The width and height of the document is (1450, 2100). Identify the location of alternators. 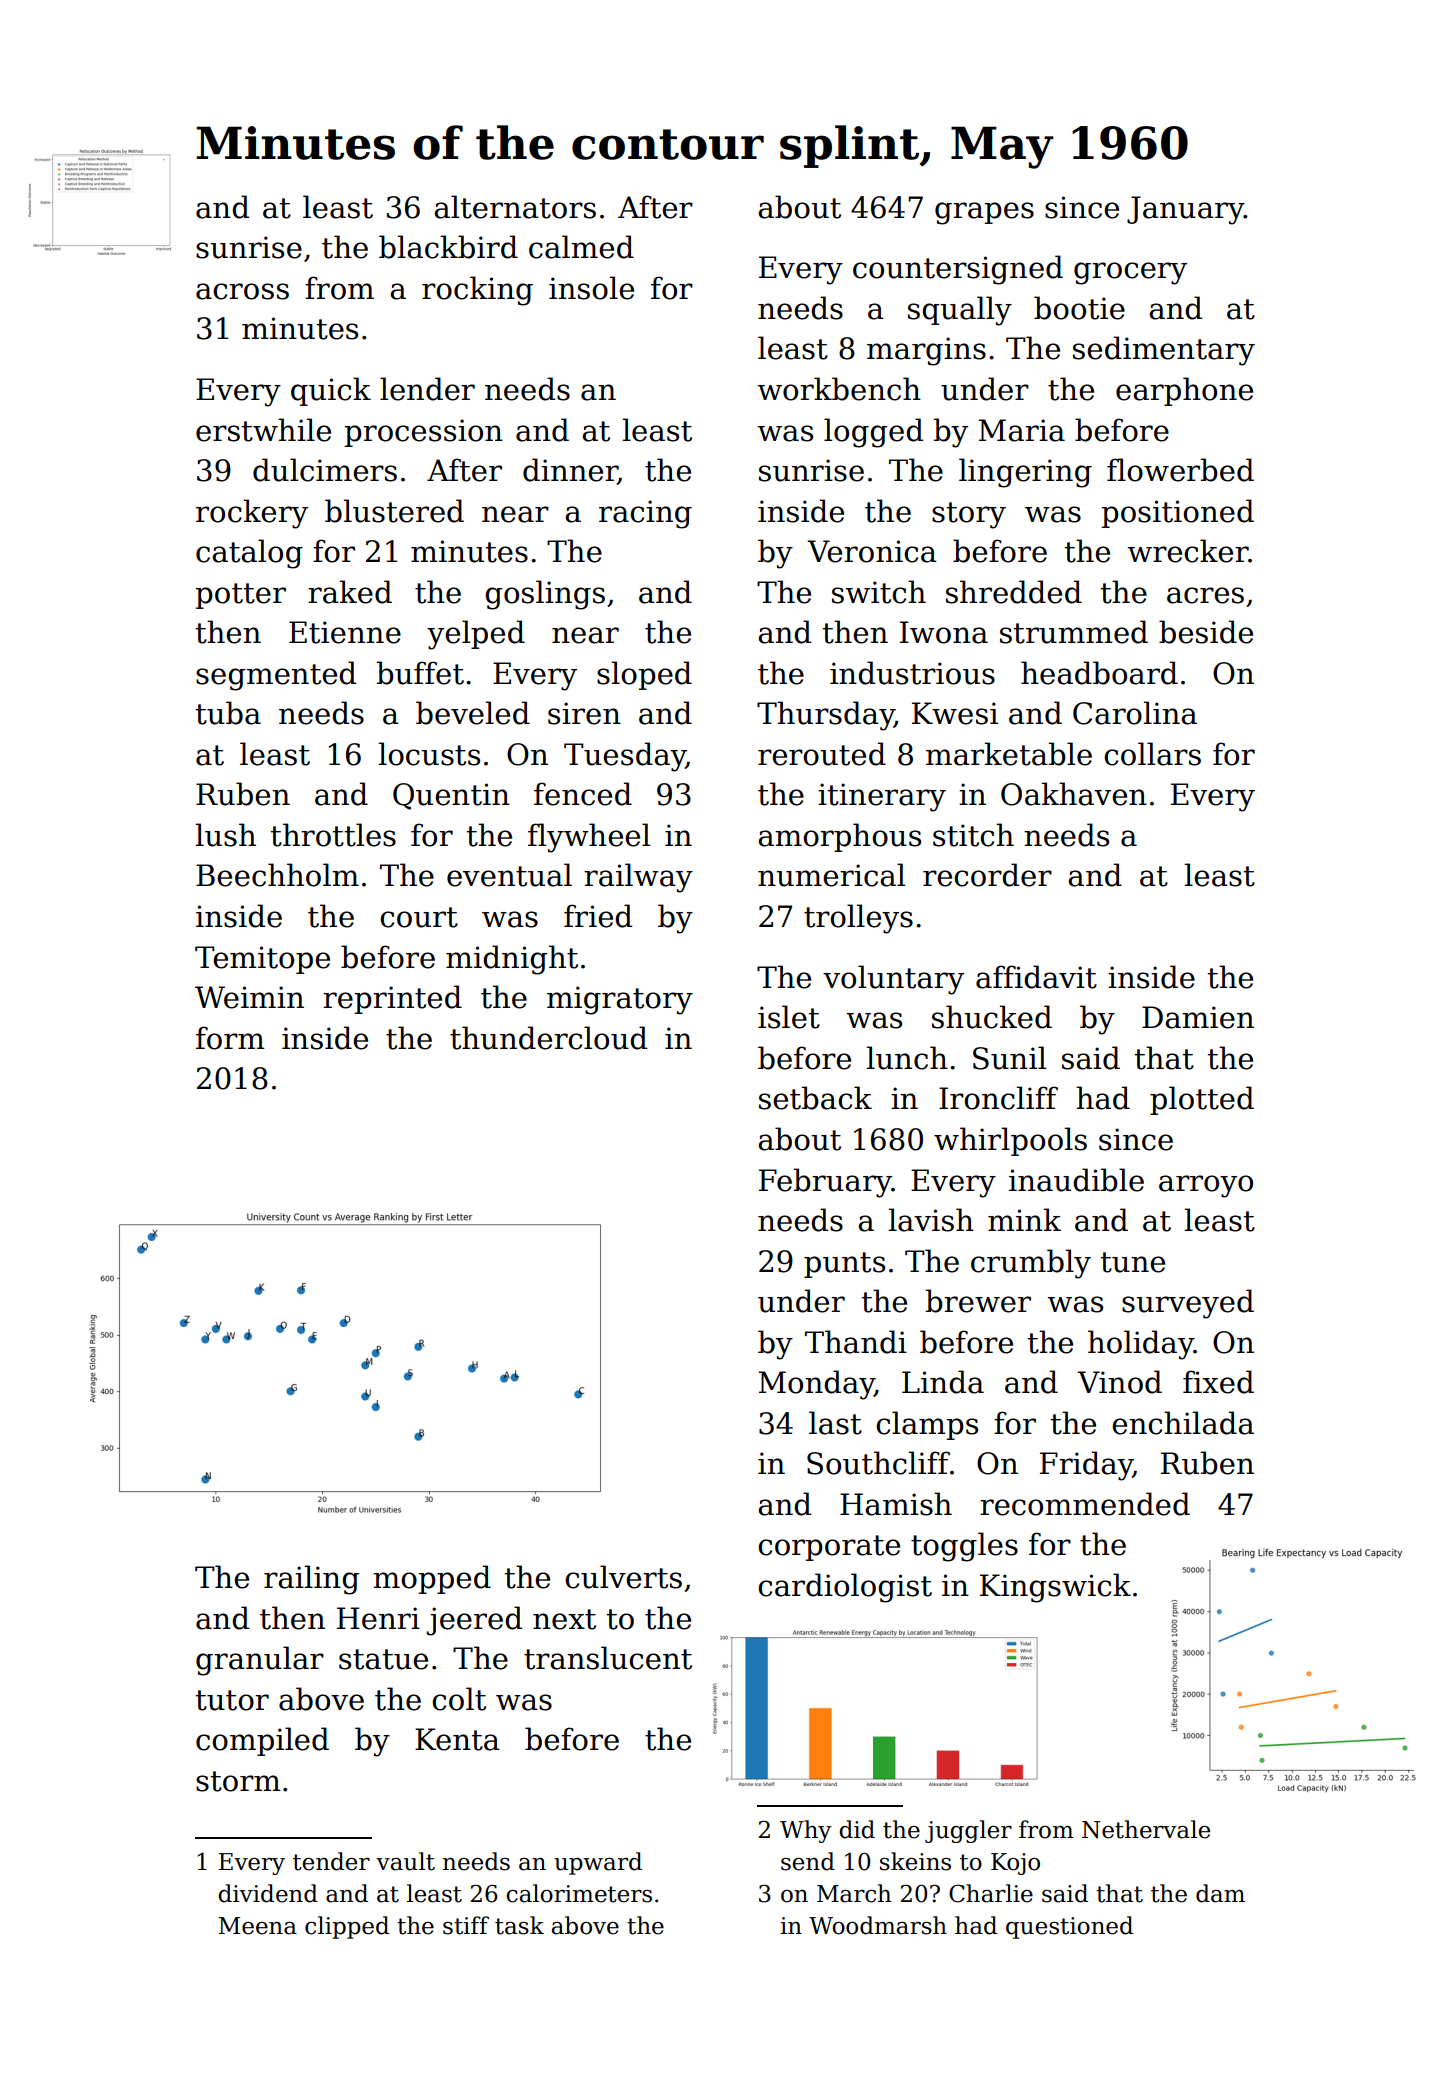
(515, 207).
